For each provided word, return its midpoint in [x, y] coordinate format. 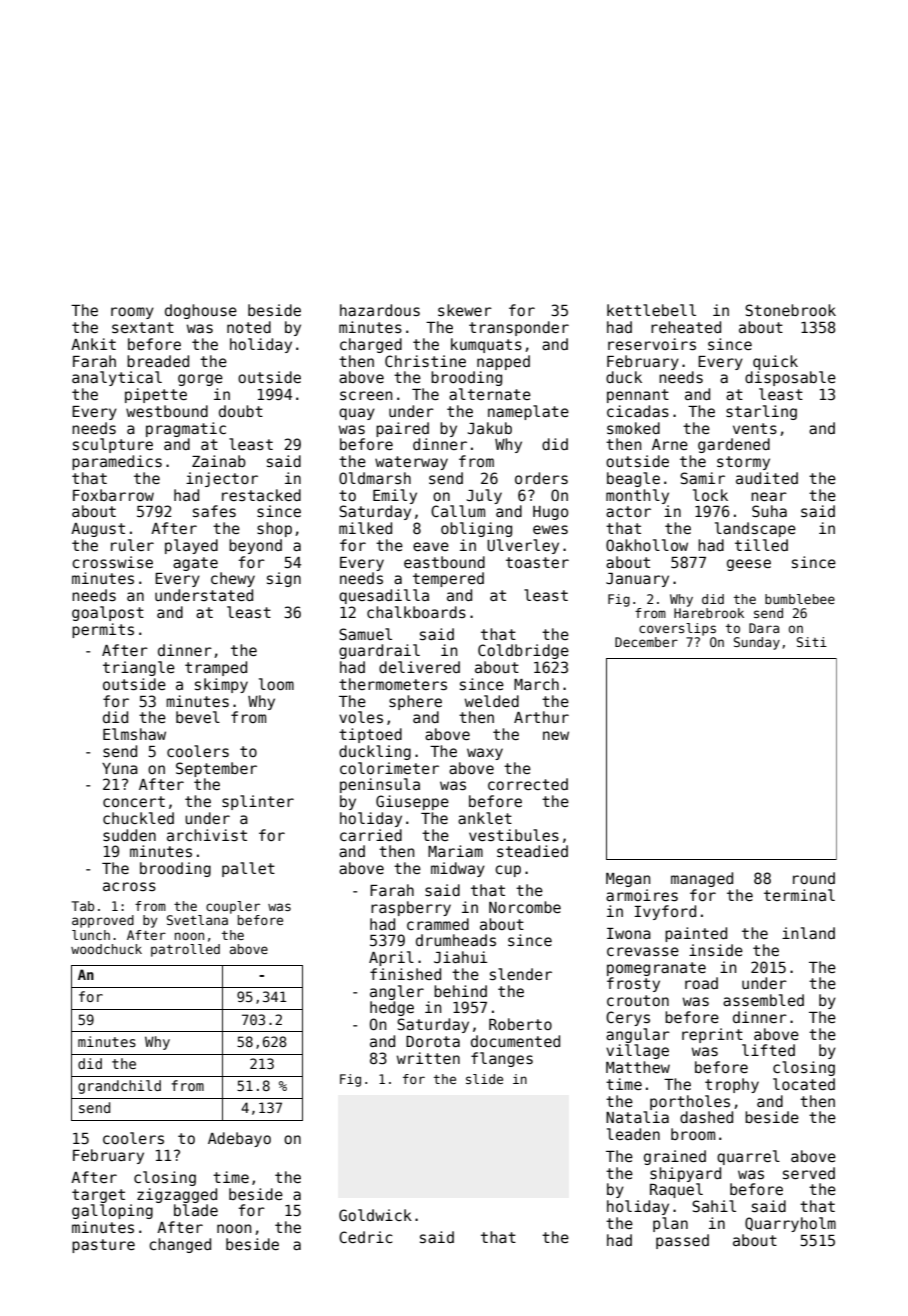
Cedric [366, 1237]
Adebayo [239, 1139]
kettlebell [651, 310]
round [814, 878]
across [129, 886]
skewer [465, 310]
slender [521, 974]
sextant [143, 327]
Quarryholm [790, 1224]
